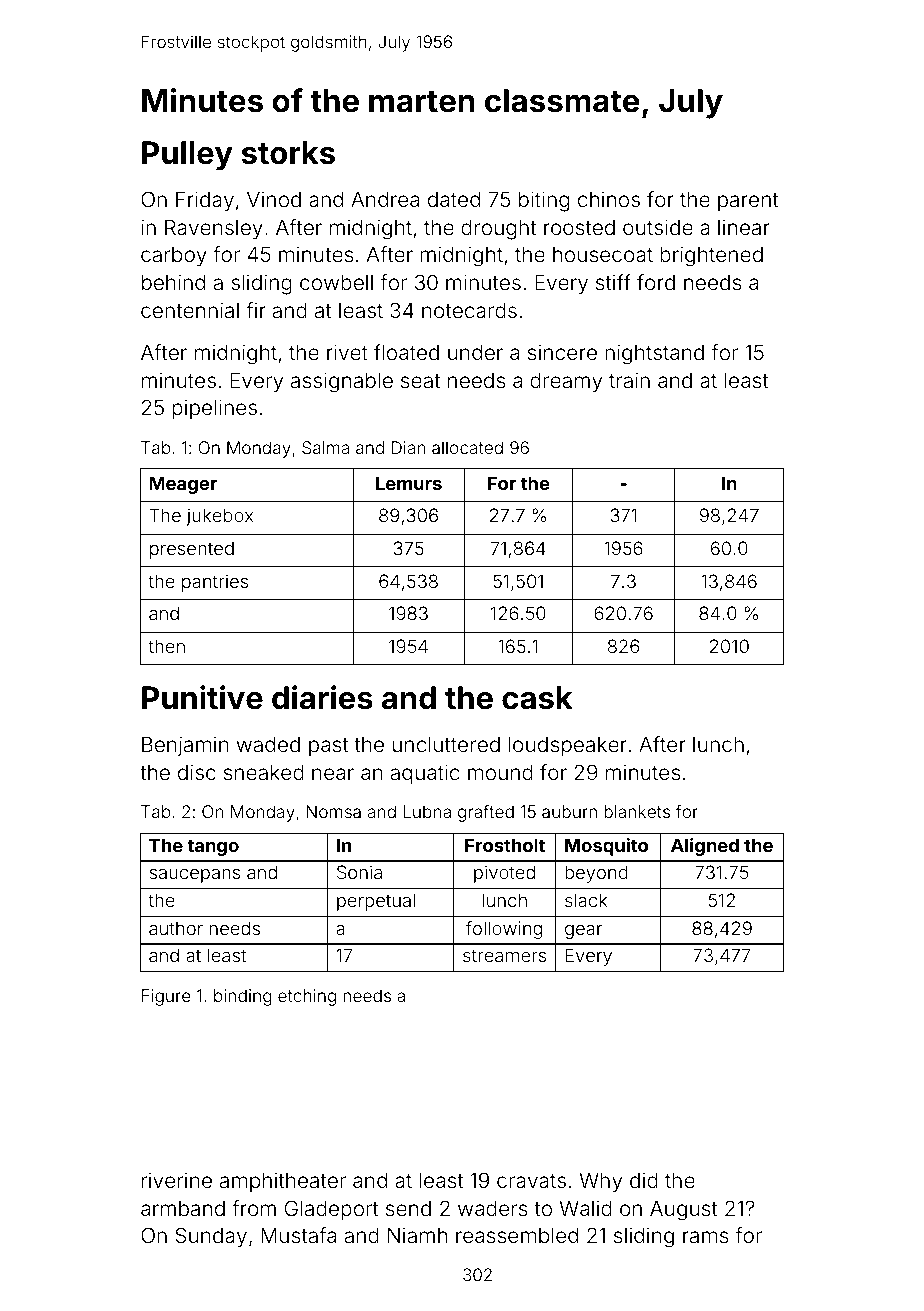 This screenshot has height=1311, width=924. Describe the element at coordinates (500, 772) in the screenshot. I see `mound` at that location.
